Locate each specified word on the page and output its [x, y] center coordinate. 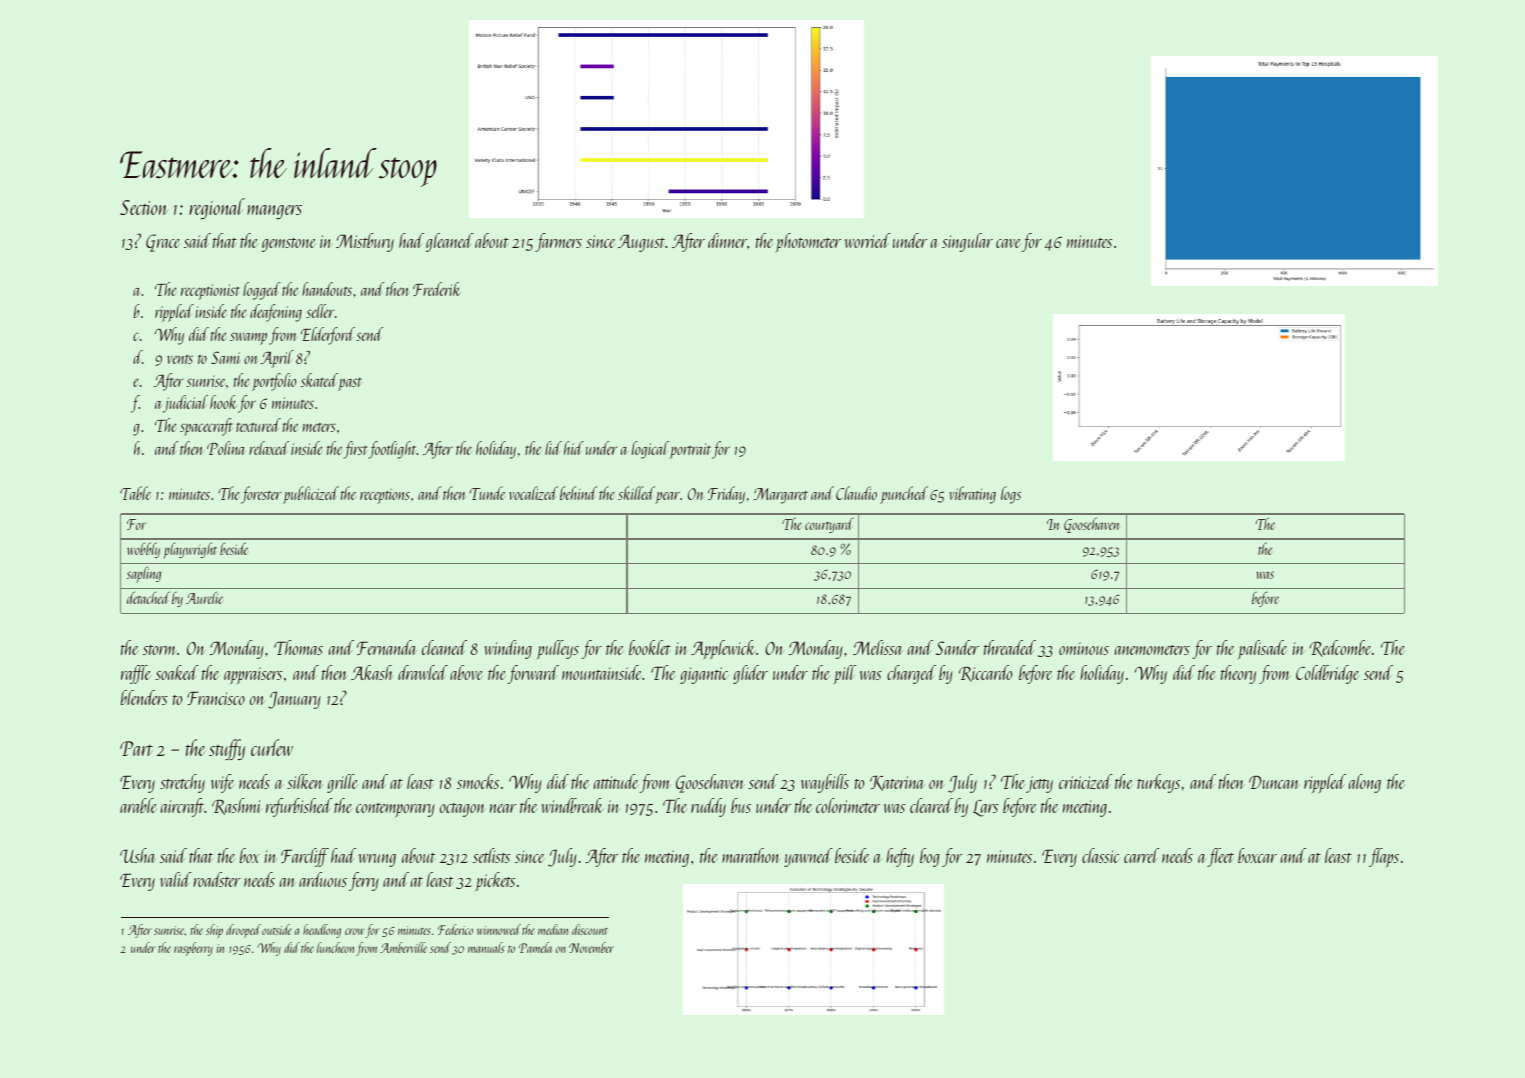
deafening [276, 313]
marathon [751, 855]
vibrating [973, 495]
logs [1011, 495]
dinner [727, 240]
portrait [690, 451]
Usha [138, 855]
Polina [226, 448]
